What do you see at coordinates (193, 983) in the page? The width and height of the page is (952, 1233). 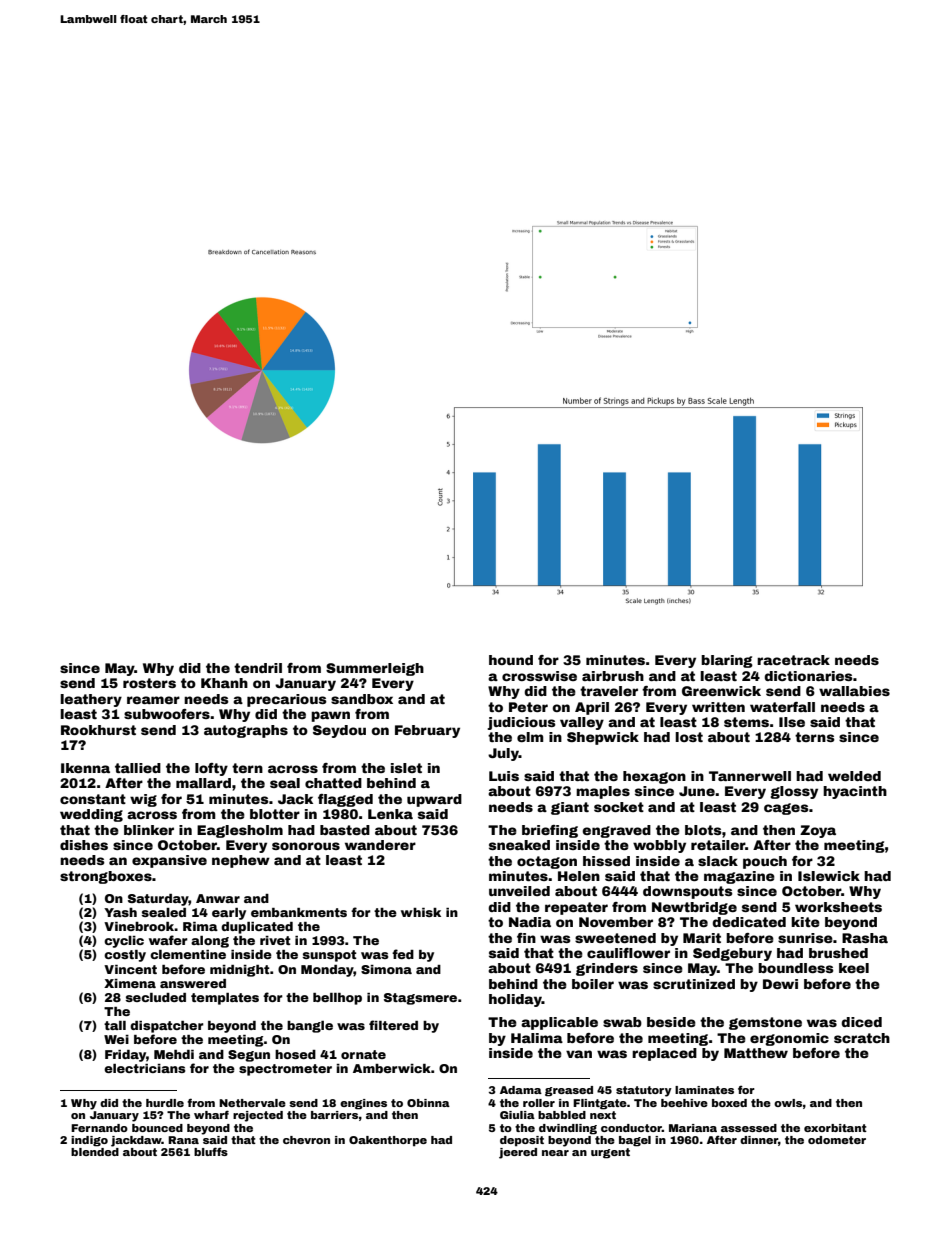 I see `answered` at bounding box center [193, 983].
